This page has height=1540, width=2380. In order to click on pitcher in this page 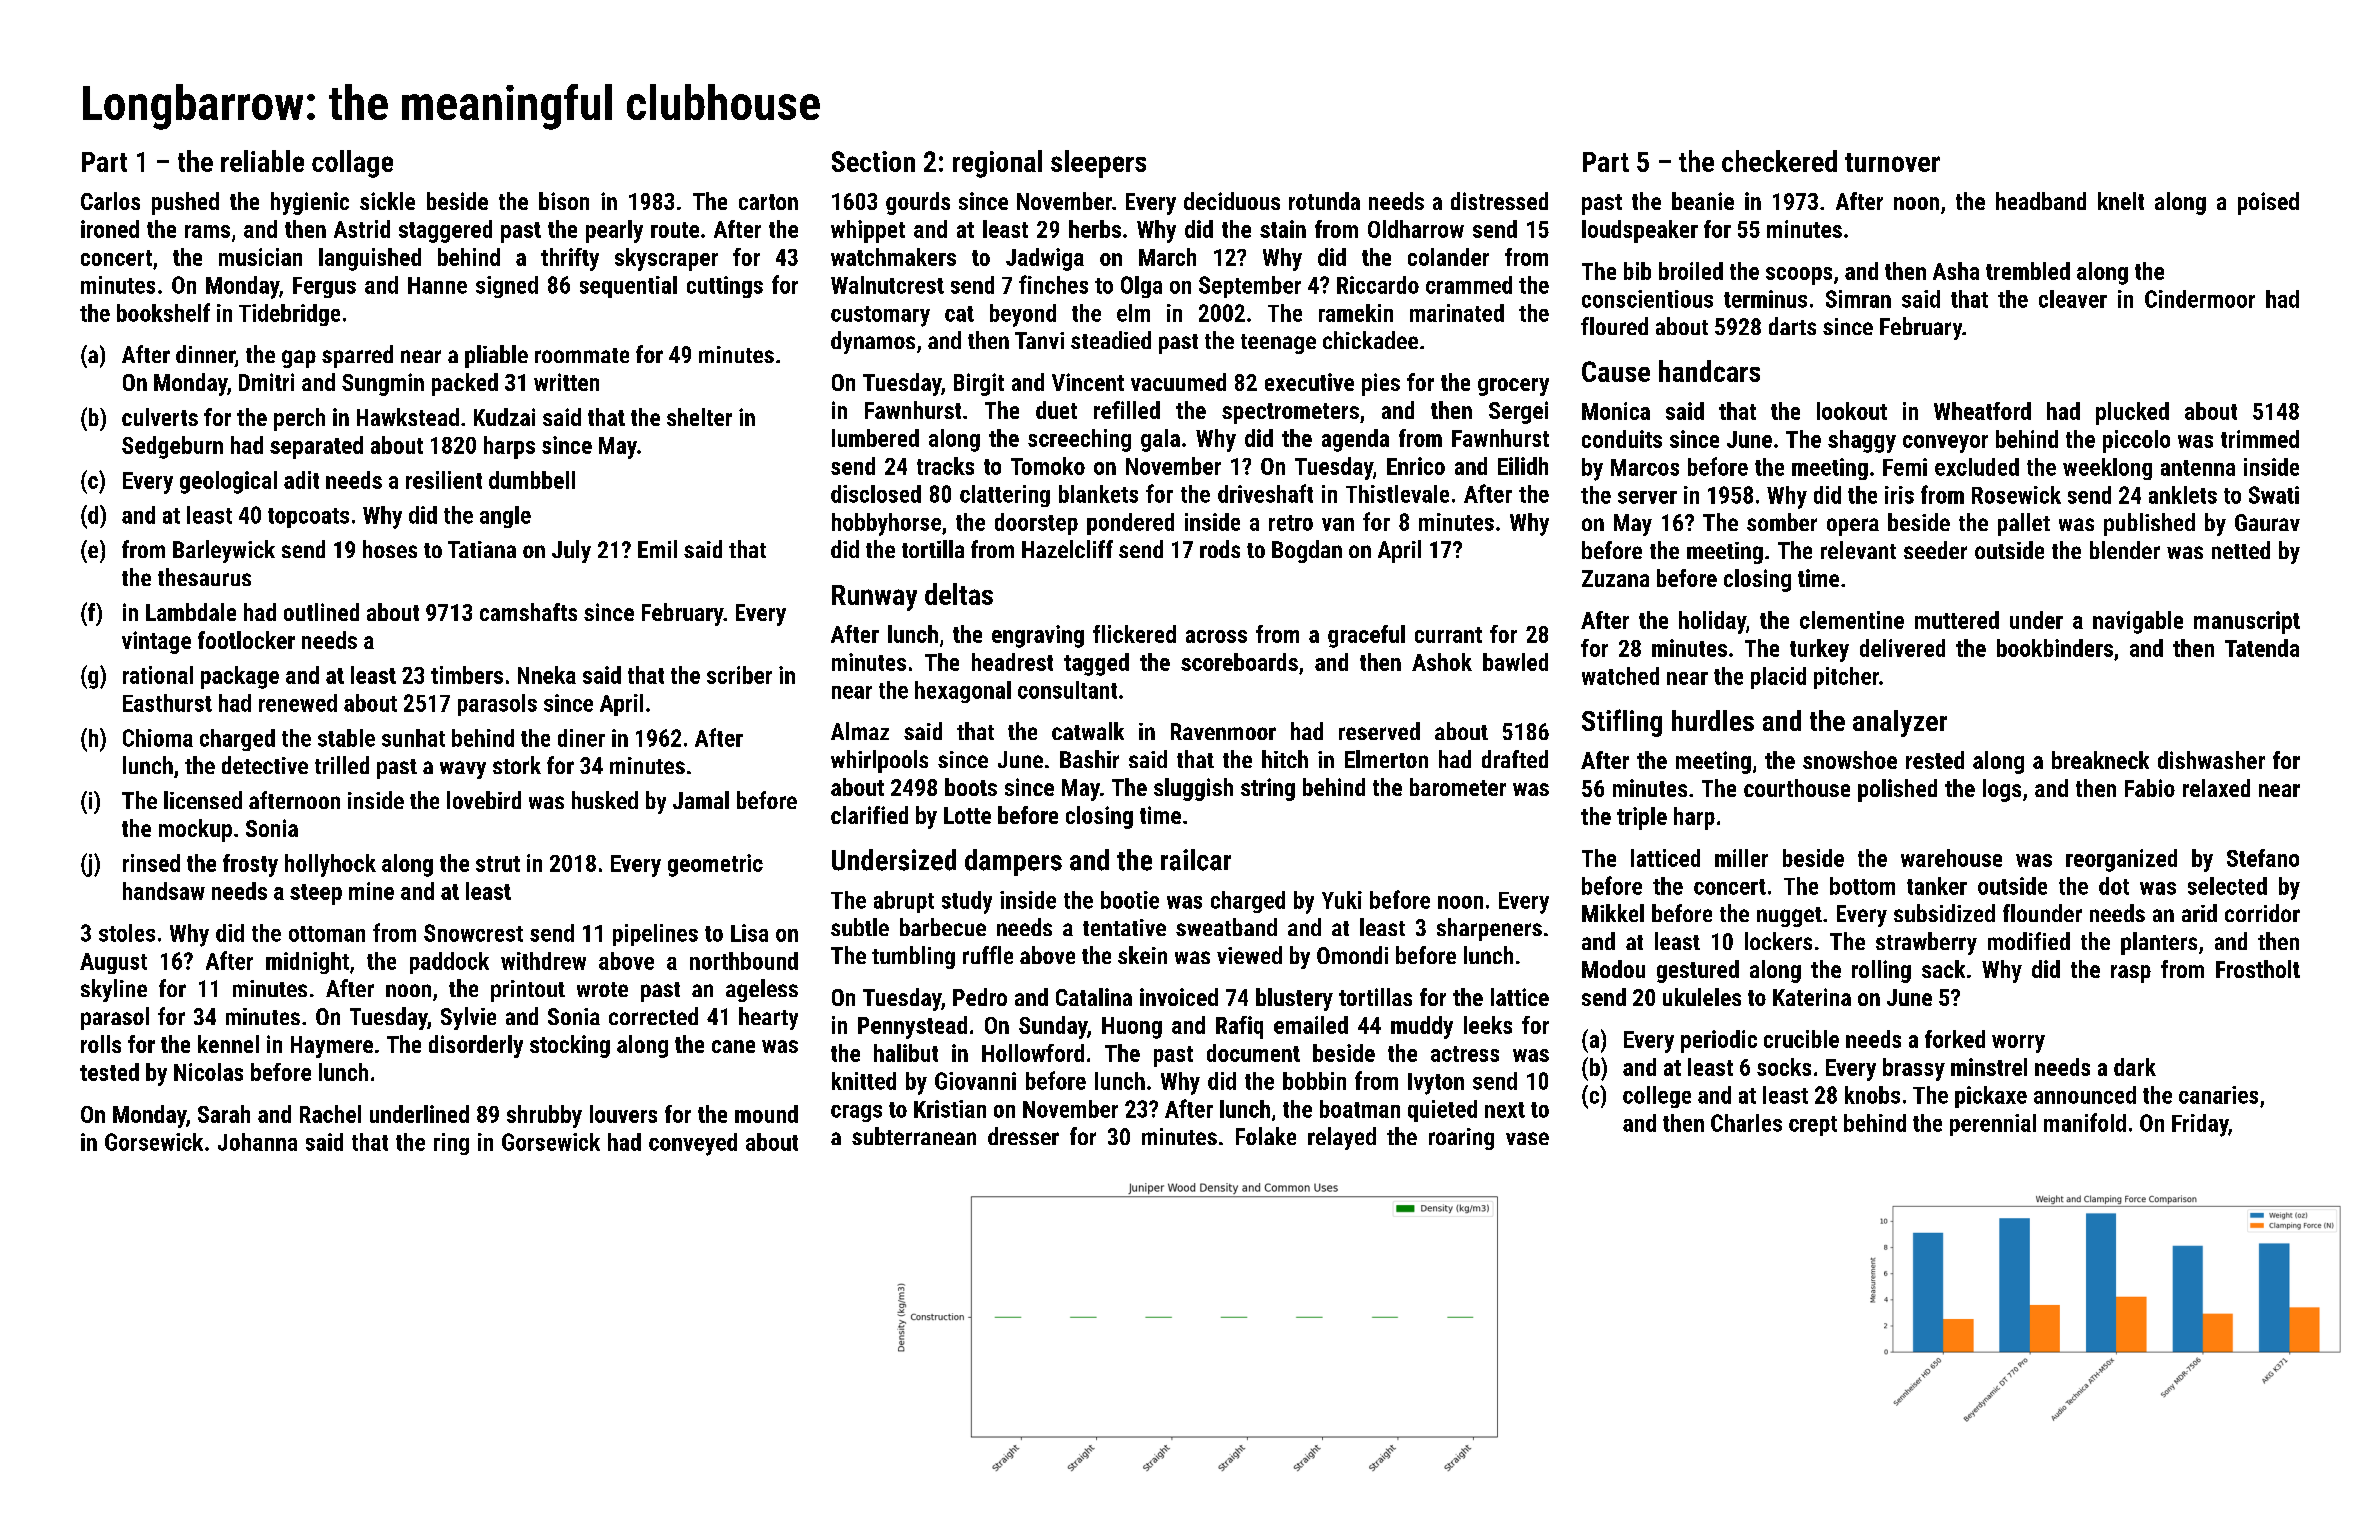, I will do `click(1846, 678)`.
